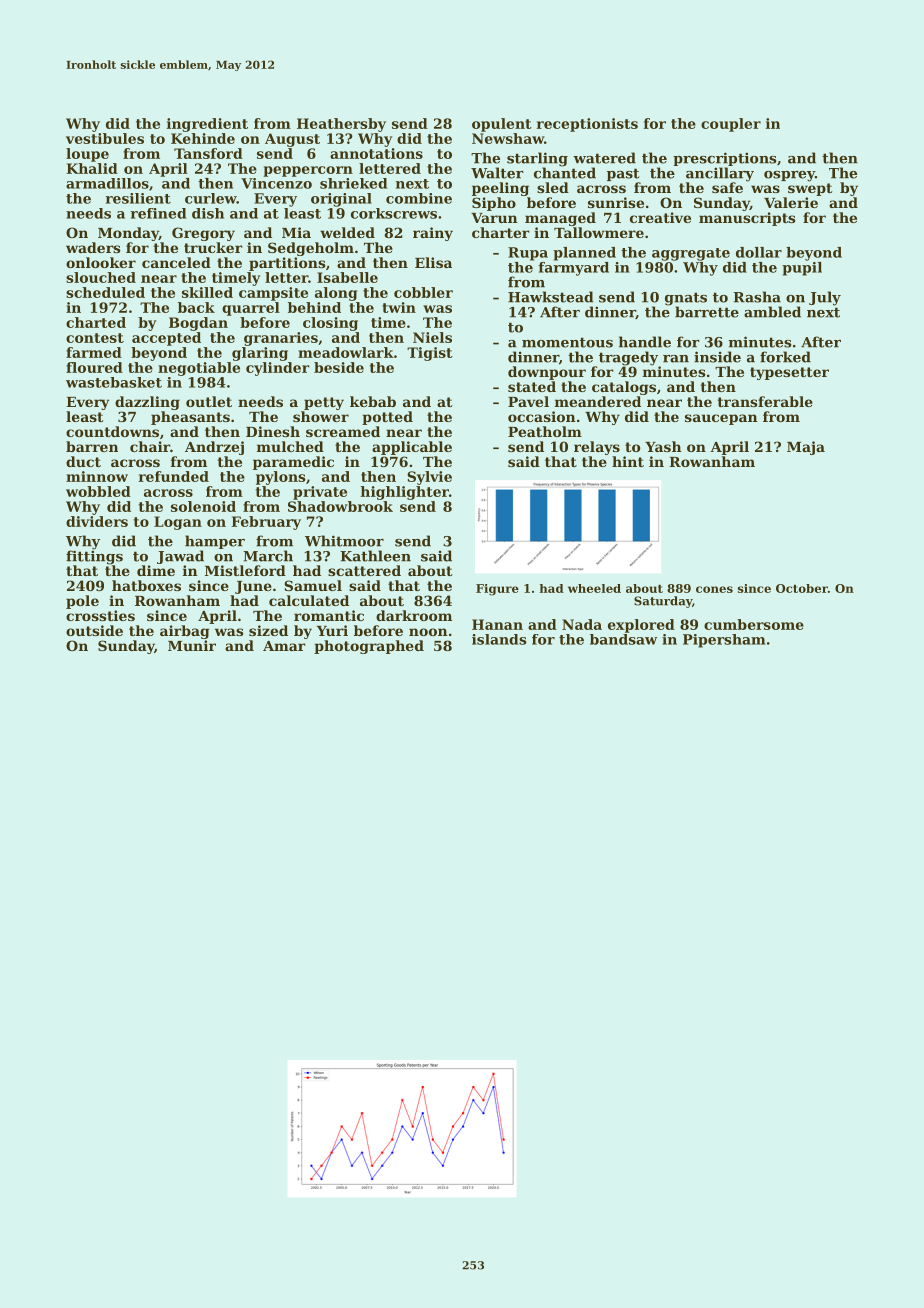  What do you see at coordinates (376, 153) in the document?
I see `annotations` at bounding box center [376, 153].
